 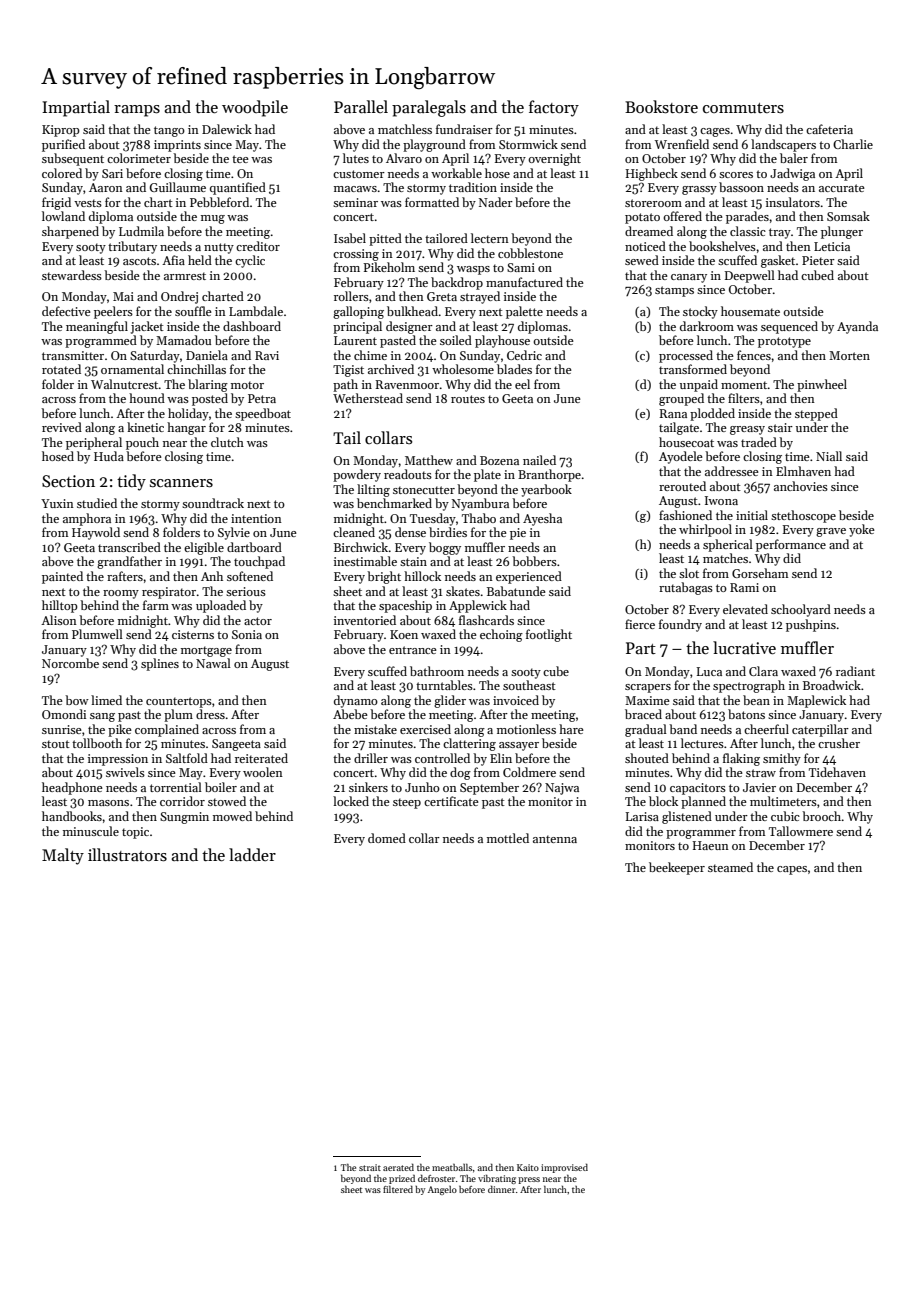 I want to click on Pieter, so click(x=818, y=260).
